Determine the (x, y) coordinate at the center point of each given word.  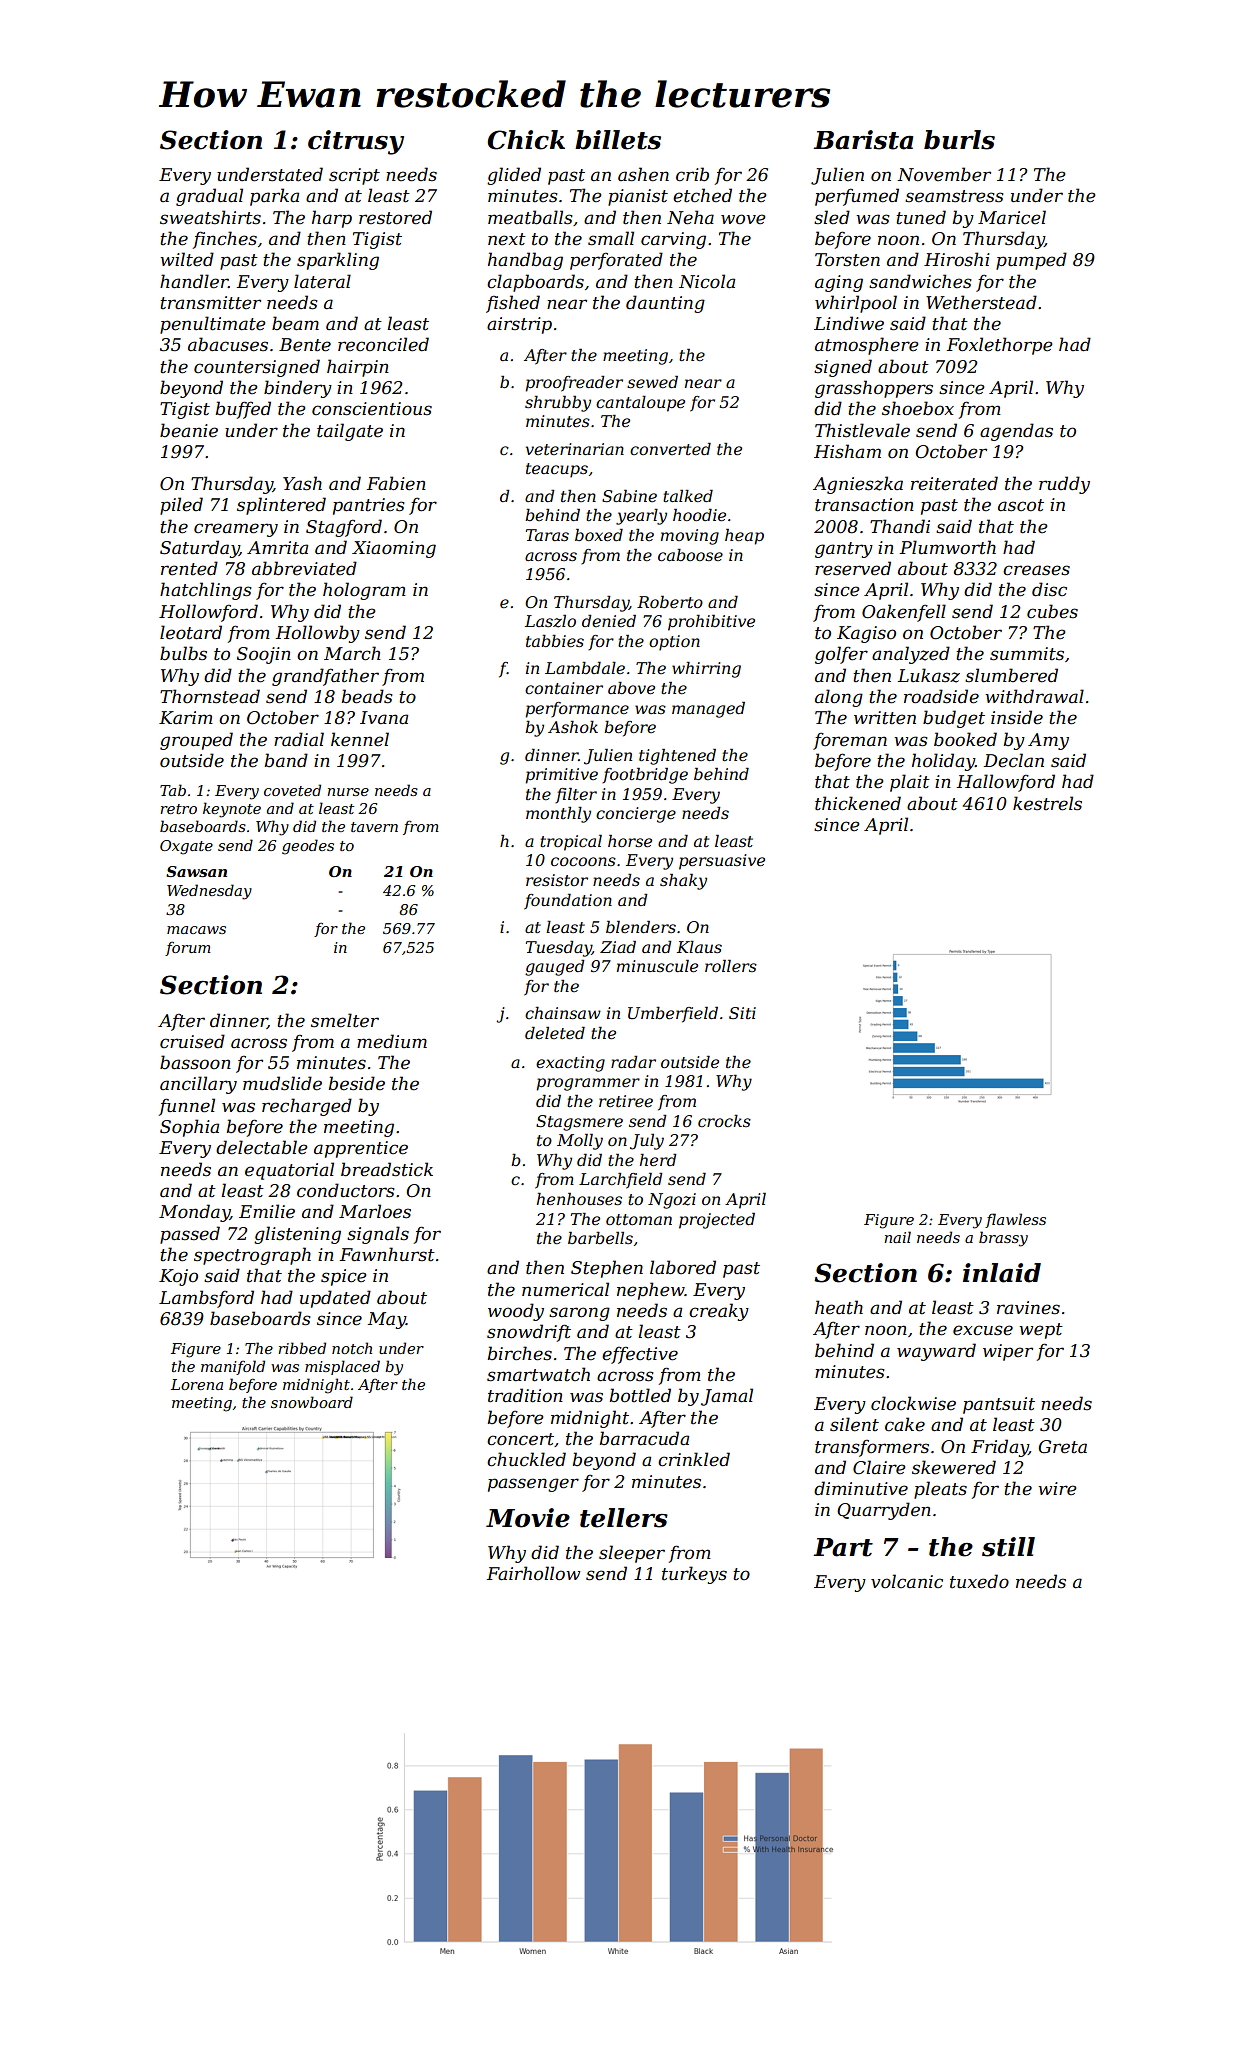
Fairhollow (533, 1573)
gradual (209, 197)
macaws (196, 930)
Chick (526, 140)
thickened (858, 803)
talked (688, 496)
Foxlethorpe (1000, 346)
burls (959, 140)
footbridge (645, 776)
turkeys (694, 1575)
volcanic (907, 1581)
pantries (369, 506)
